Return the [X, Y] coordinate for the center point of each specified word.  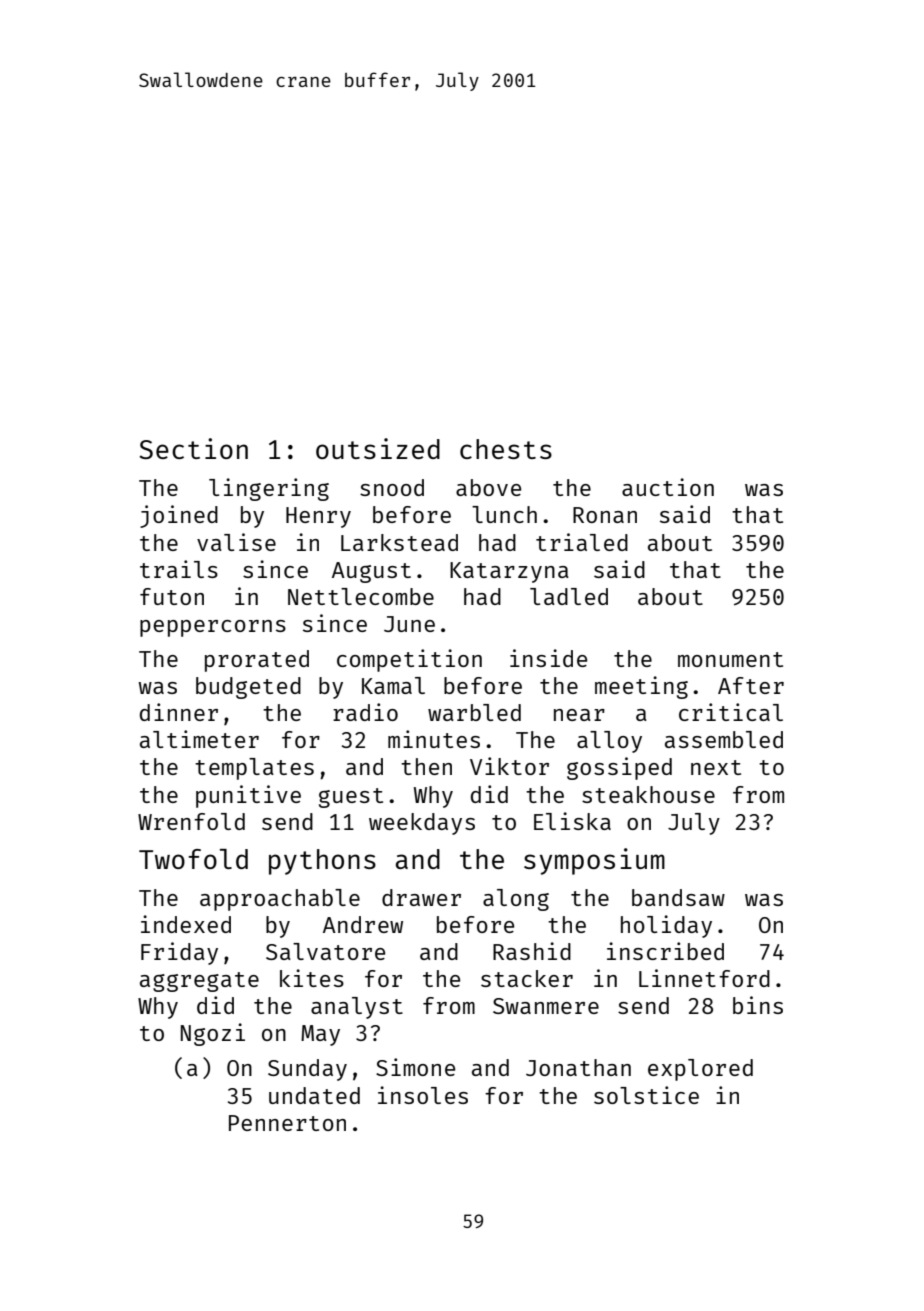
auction [668, 487]
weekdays [422, 824]
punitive [248, 796]
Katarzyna [509, 572]
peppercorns [213, 628]
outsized [378, 448]
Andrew [363, 924]
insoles [423, 1095]
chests [506, 449]
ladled [569, 596]
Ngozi [213, 1034]
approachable [280, 900]
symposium [594, 861]
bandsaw [678, 897]
